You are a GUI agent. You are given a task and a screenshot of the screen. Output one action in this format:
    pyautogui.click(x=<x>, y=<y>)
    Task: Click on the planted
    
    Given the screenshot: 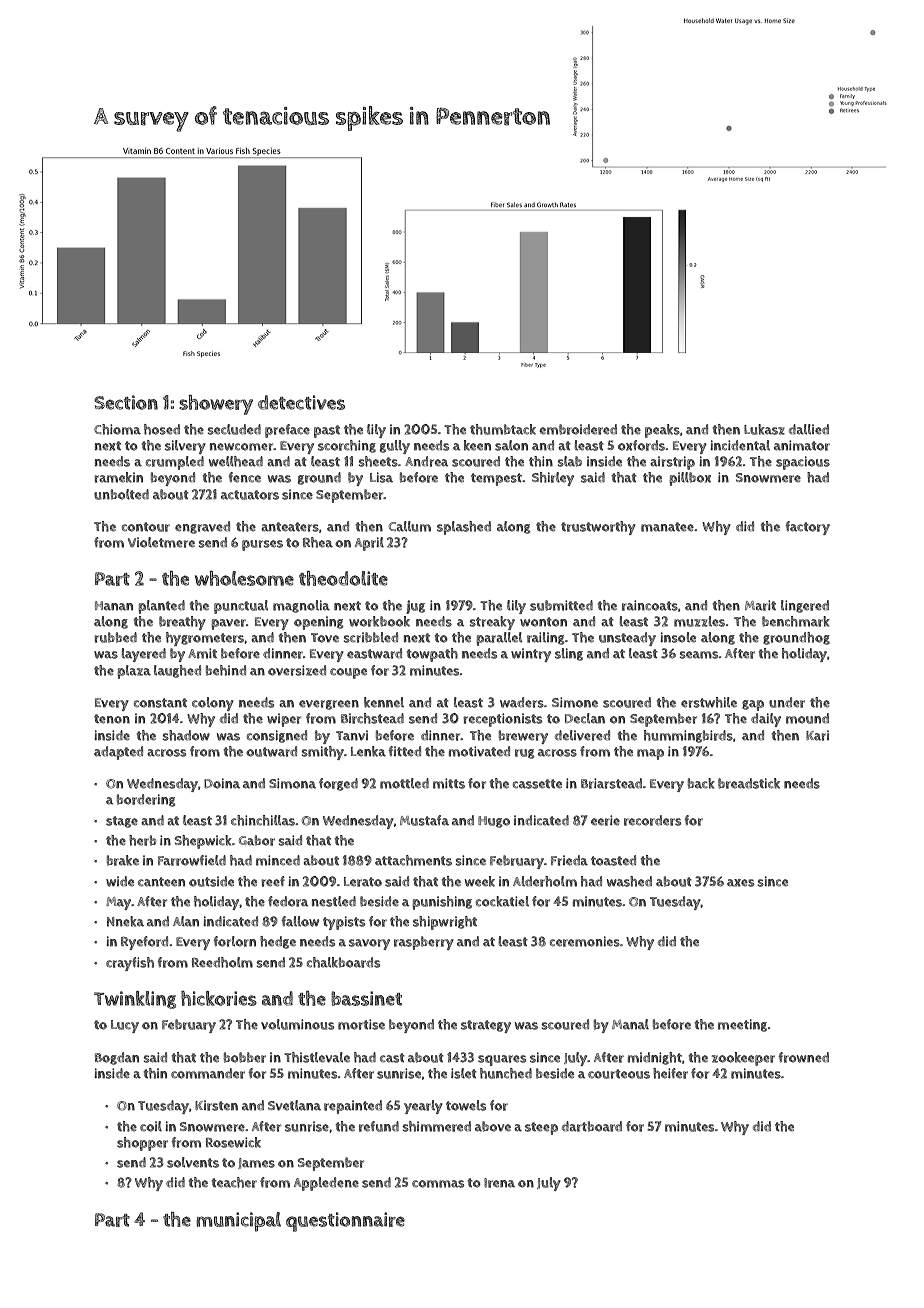 What is the action you would take?
    pyautogui.click(x=161, y=607)
